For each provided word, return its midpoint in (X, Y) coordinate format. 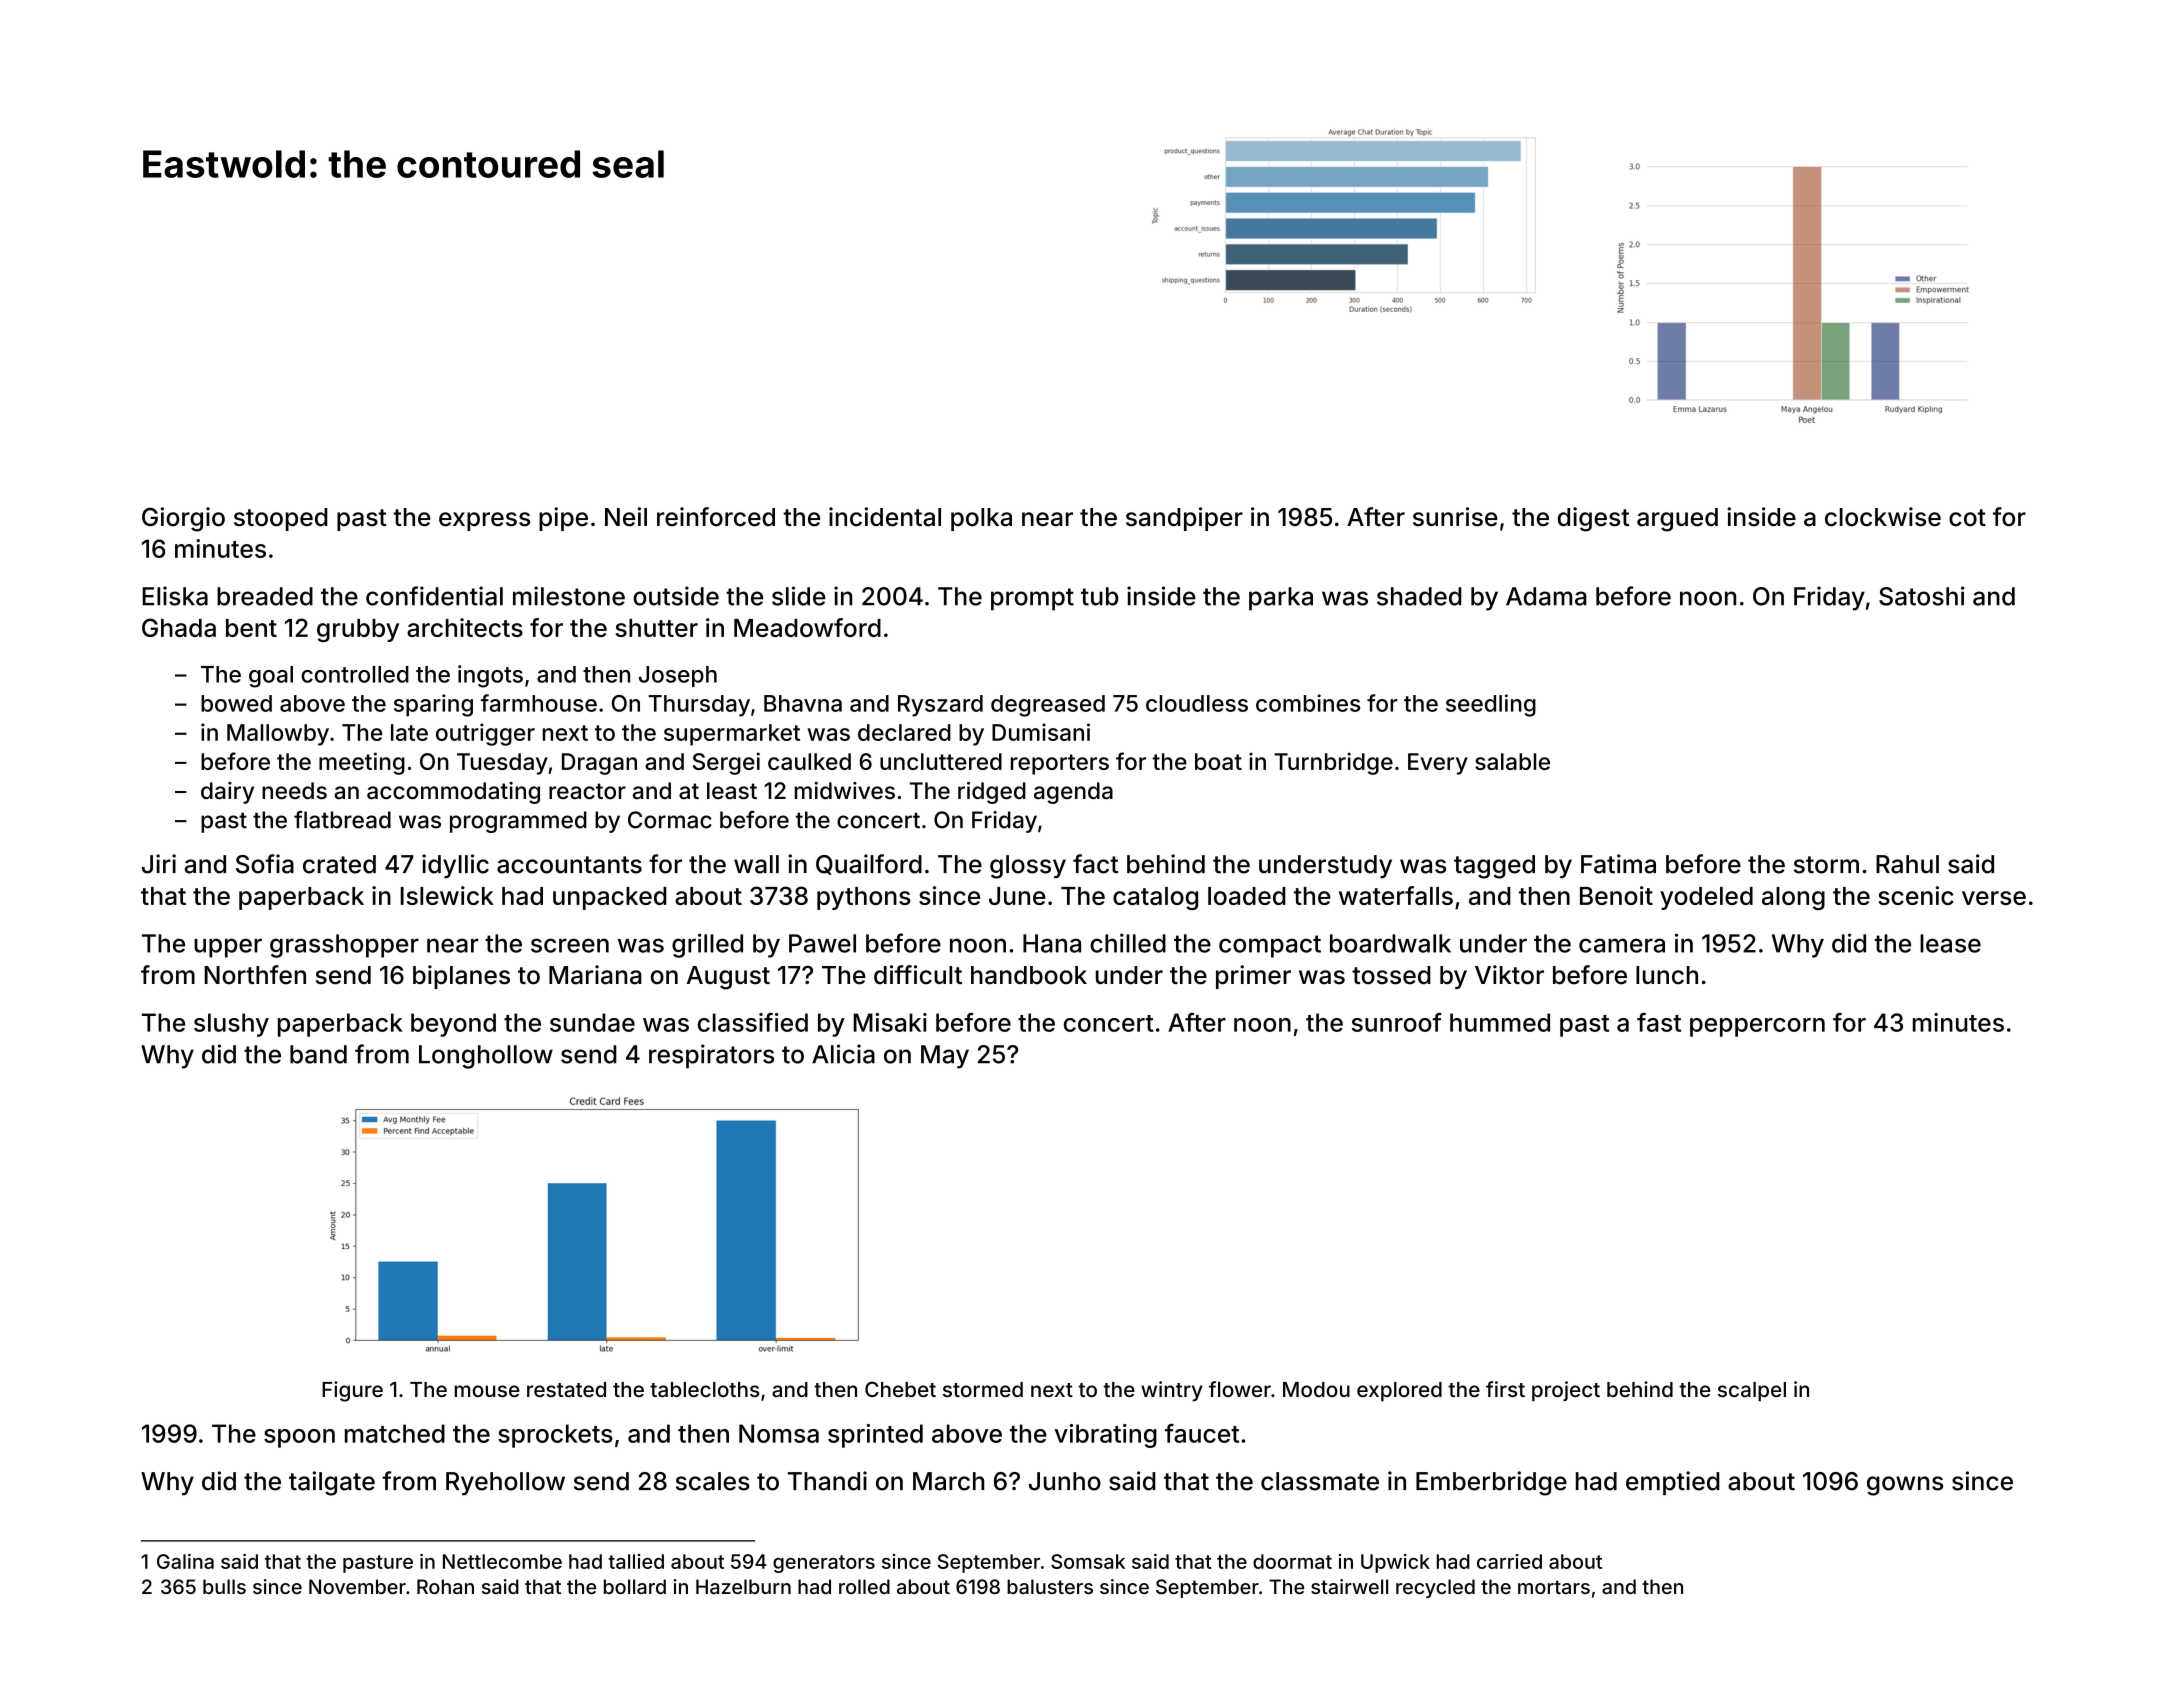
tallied (636, 1561)
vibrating (1106, 1436)
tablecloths (704, 1389)
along (1793, 898)
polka (981, 519)
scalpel (1752, 1391)
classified (753, 1022)
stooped (281, 519)
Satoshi (1921, 596)
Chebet (900, 1389)
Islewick (447, 895)
